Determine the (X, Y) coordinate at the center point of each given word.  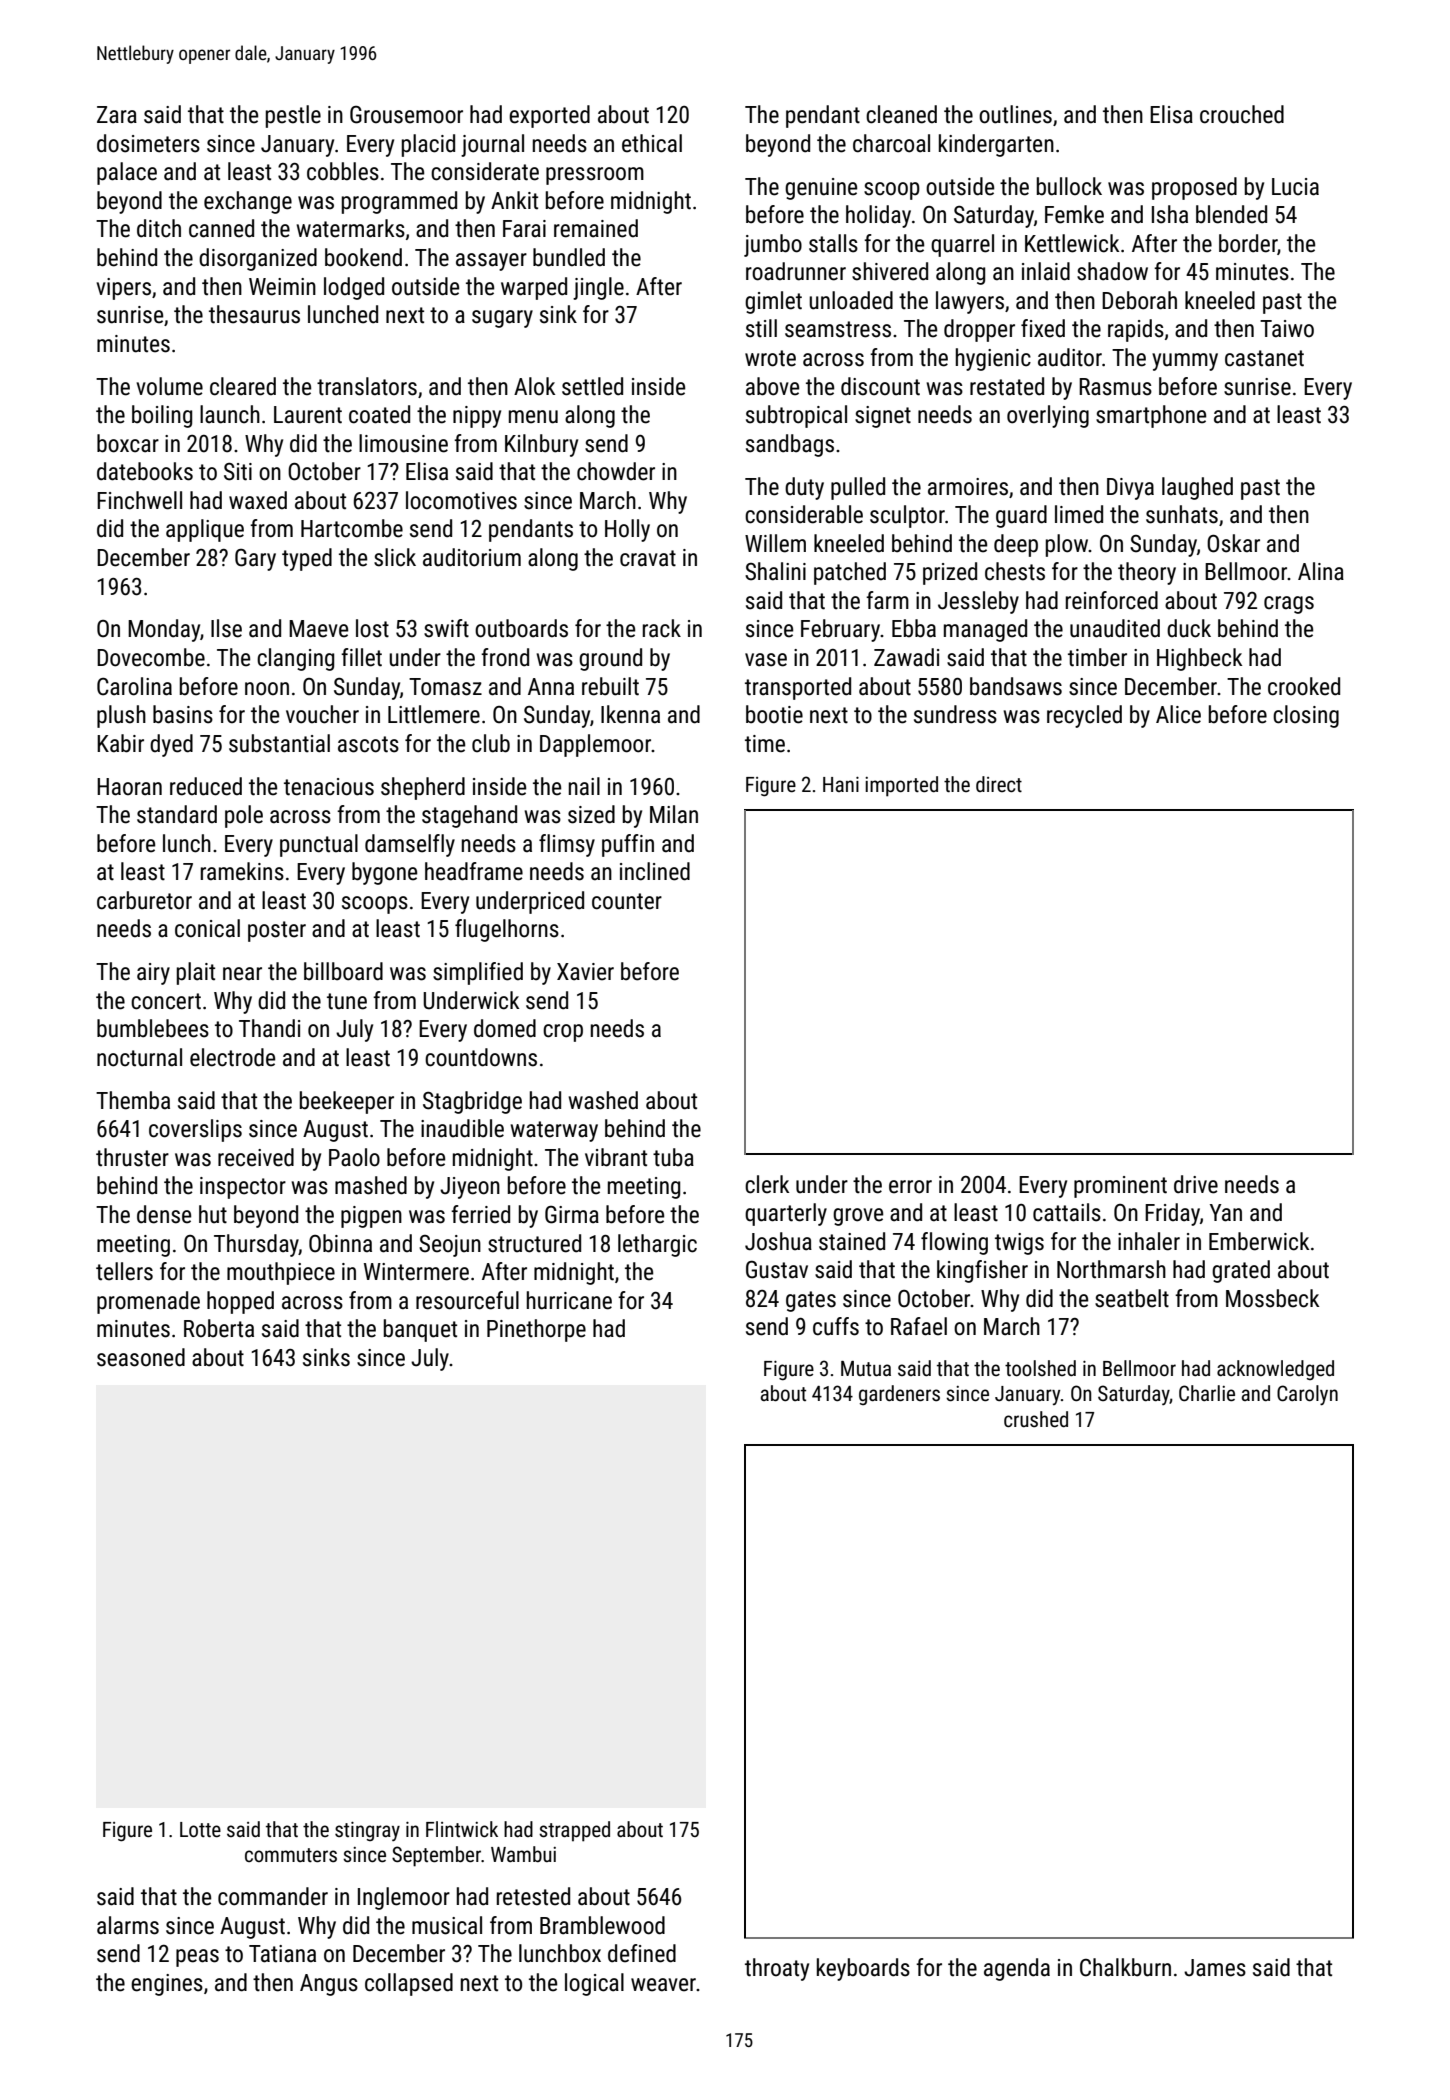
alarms (128, 1925)
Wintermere (416, 1272)
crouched (1242, 114)
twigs (1019, 1244)
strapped (574, 1831)
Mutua (866, 1368)
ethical (652, 143)
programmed (399, 202)
